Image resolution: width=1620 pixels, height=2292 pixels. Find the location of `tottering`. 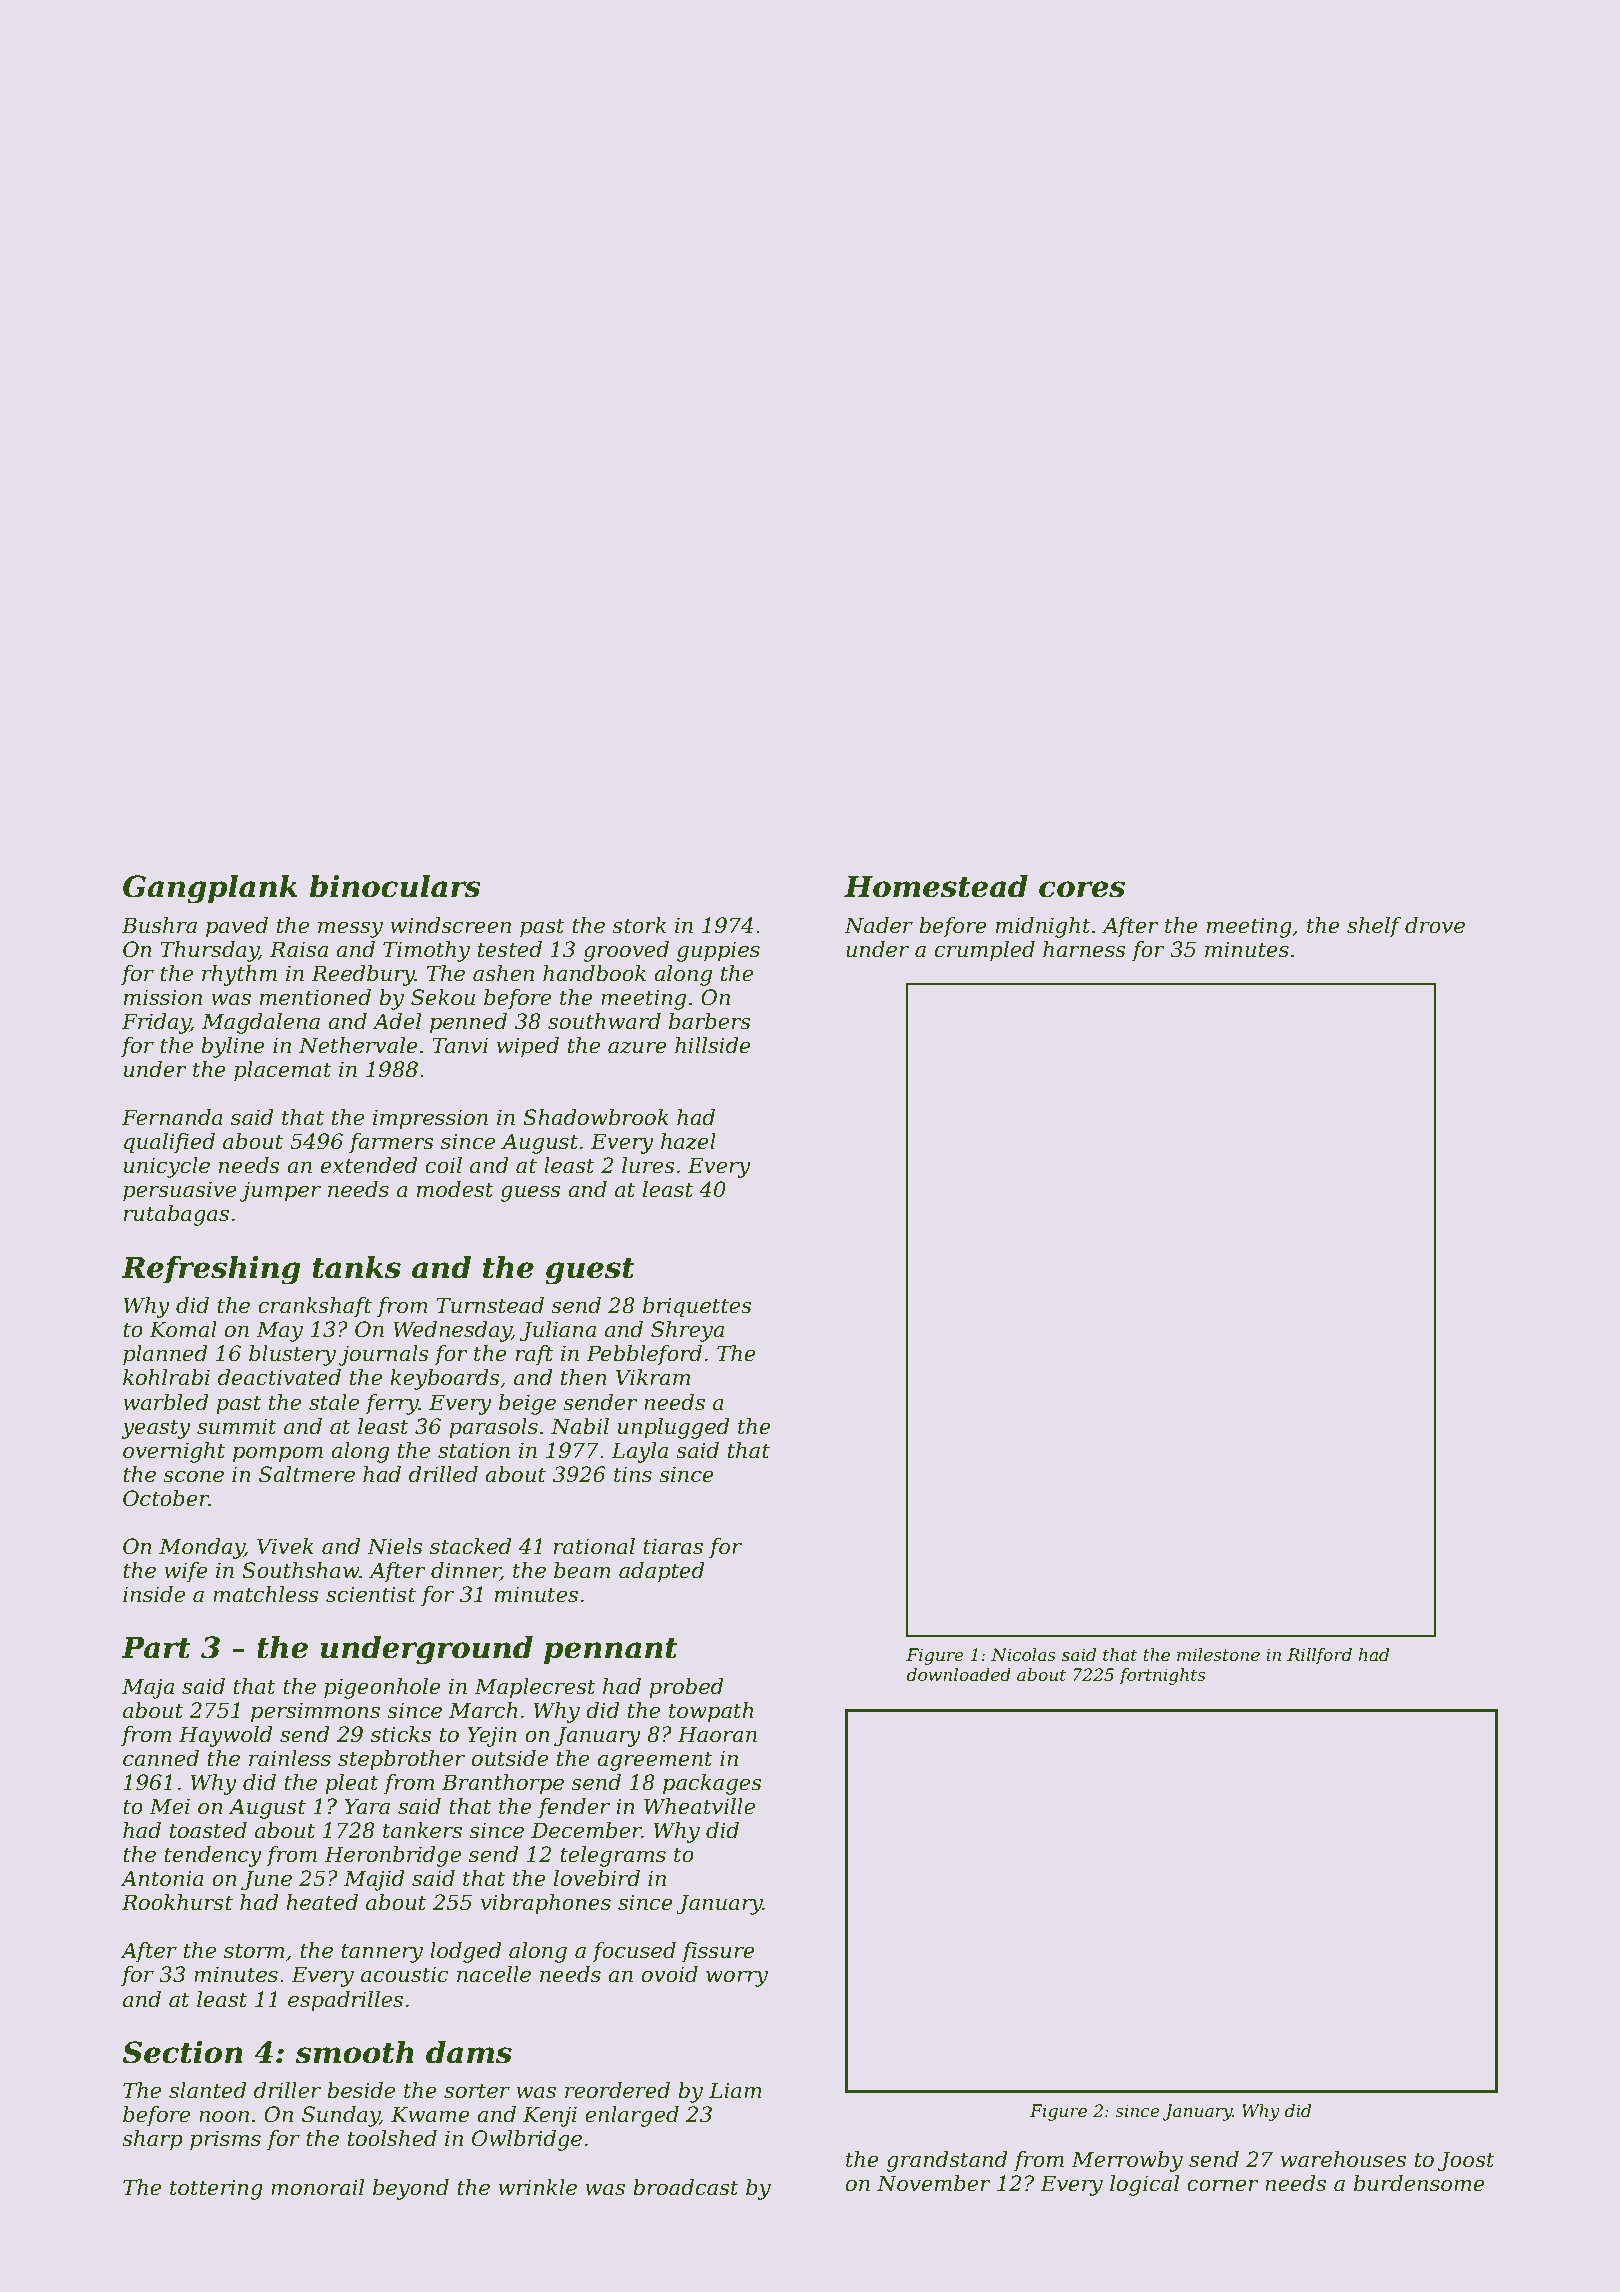

tottering is located at coordinates (216, 2189).
